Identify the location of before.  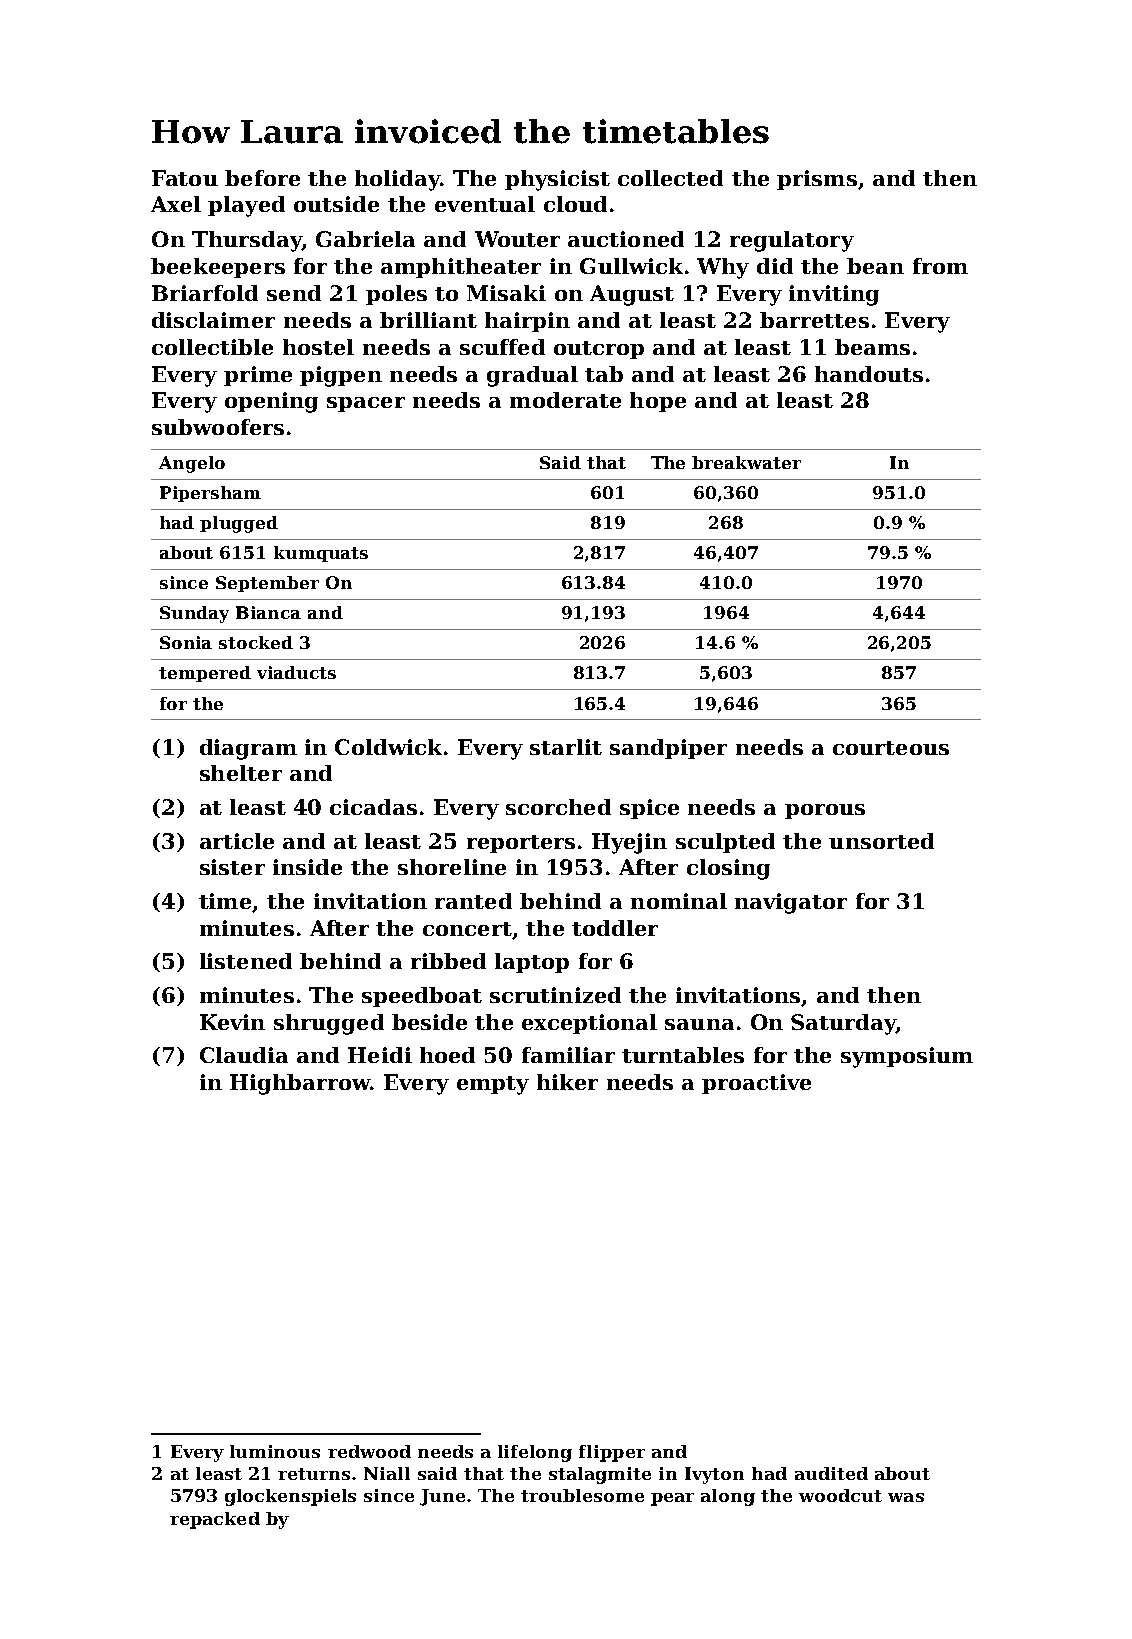
(262, 178).
